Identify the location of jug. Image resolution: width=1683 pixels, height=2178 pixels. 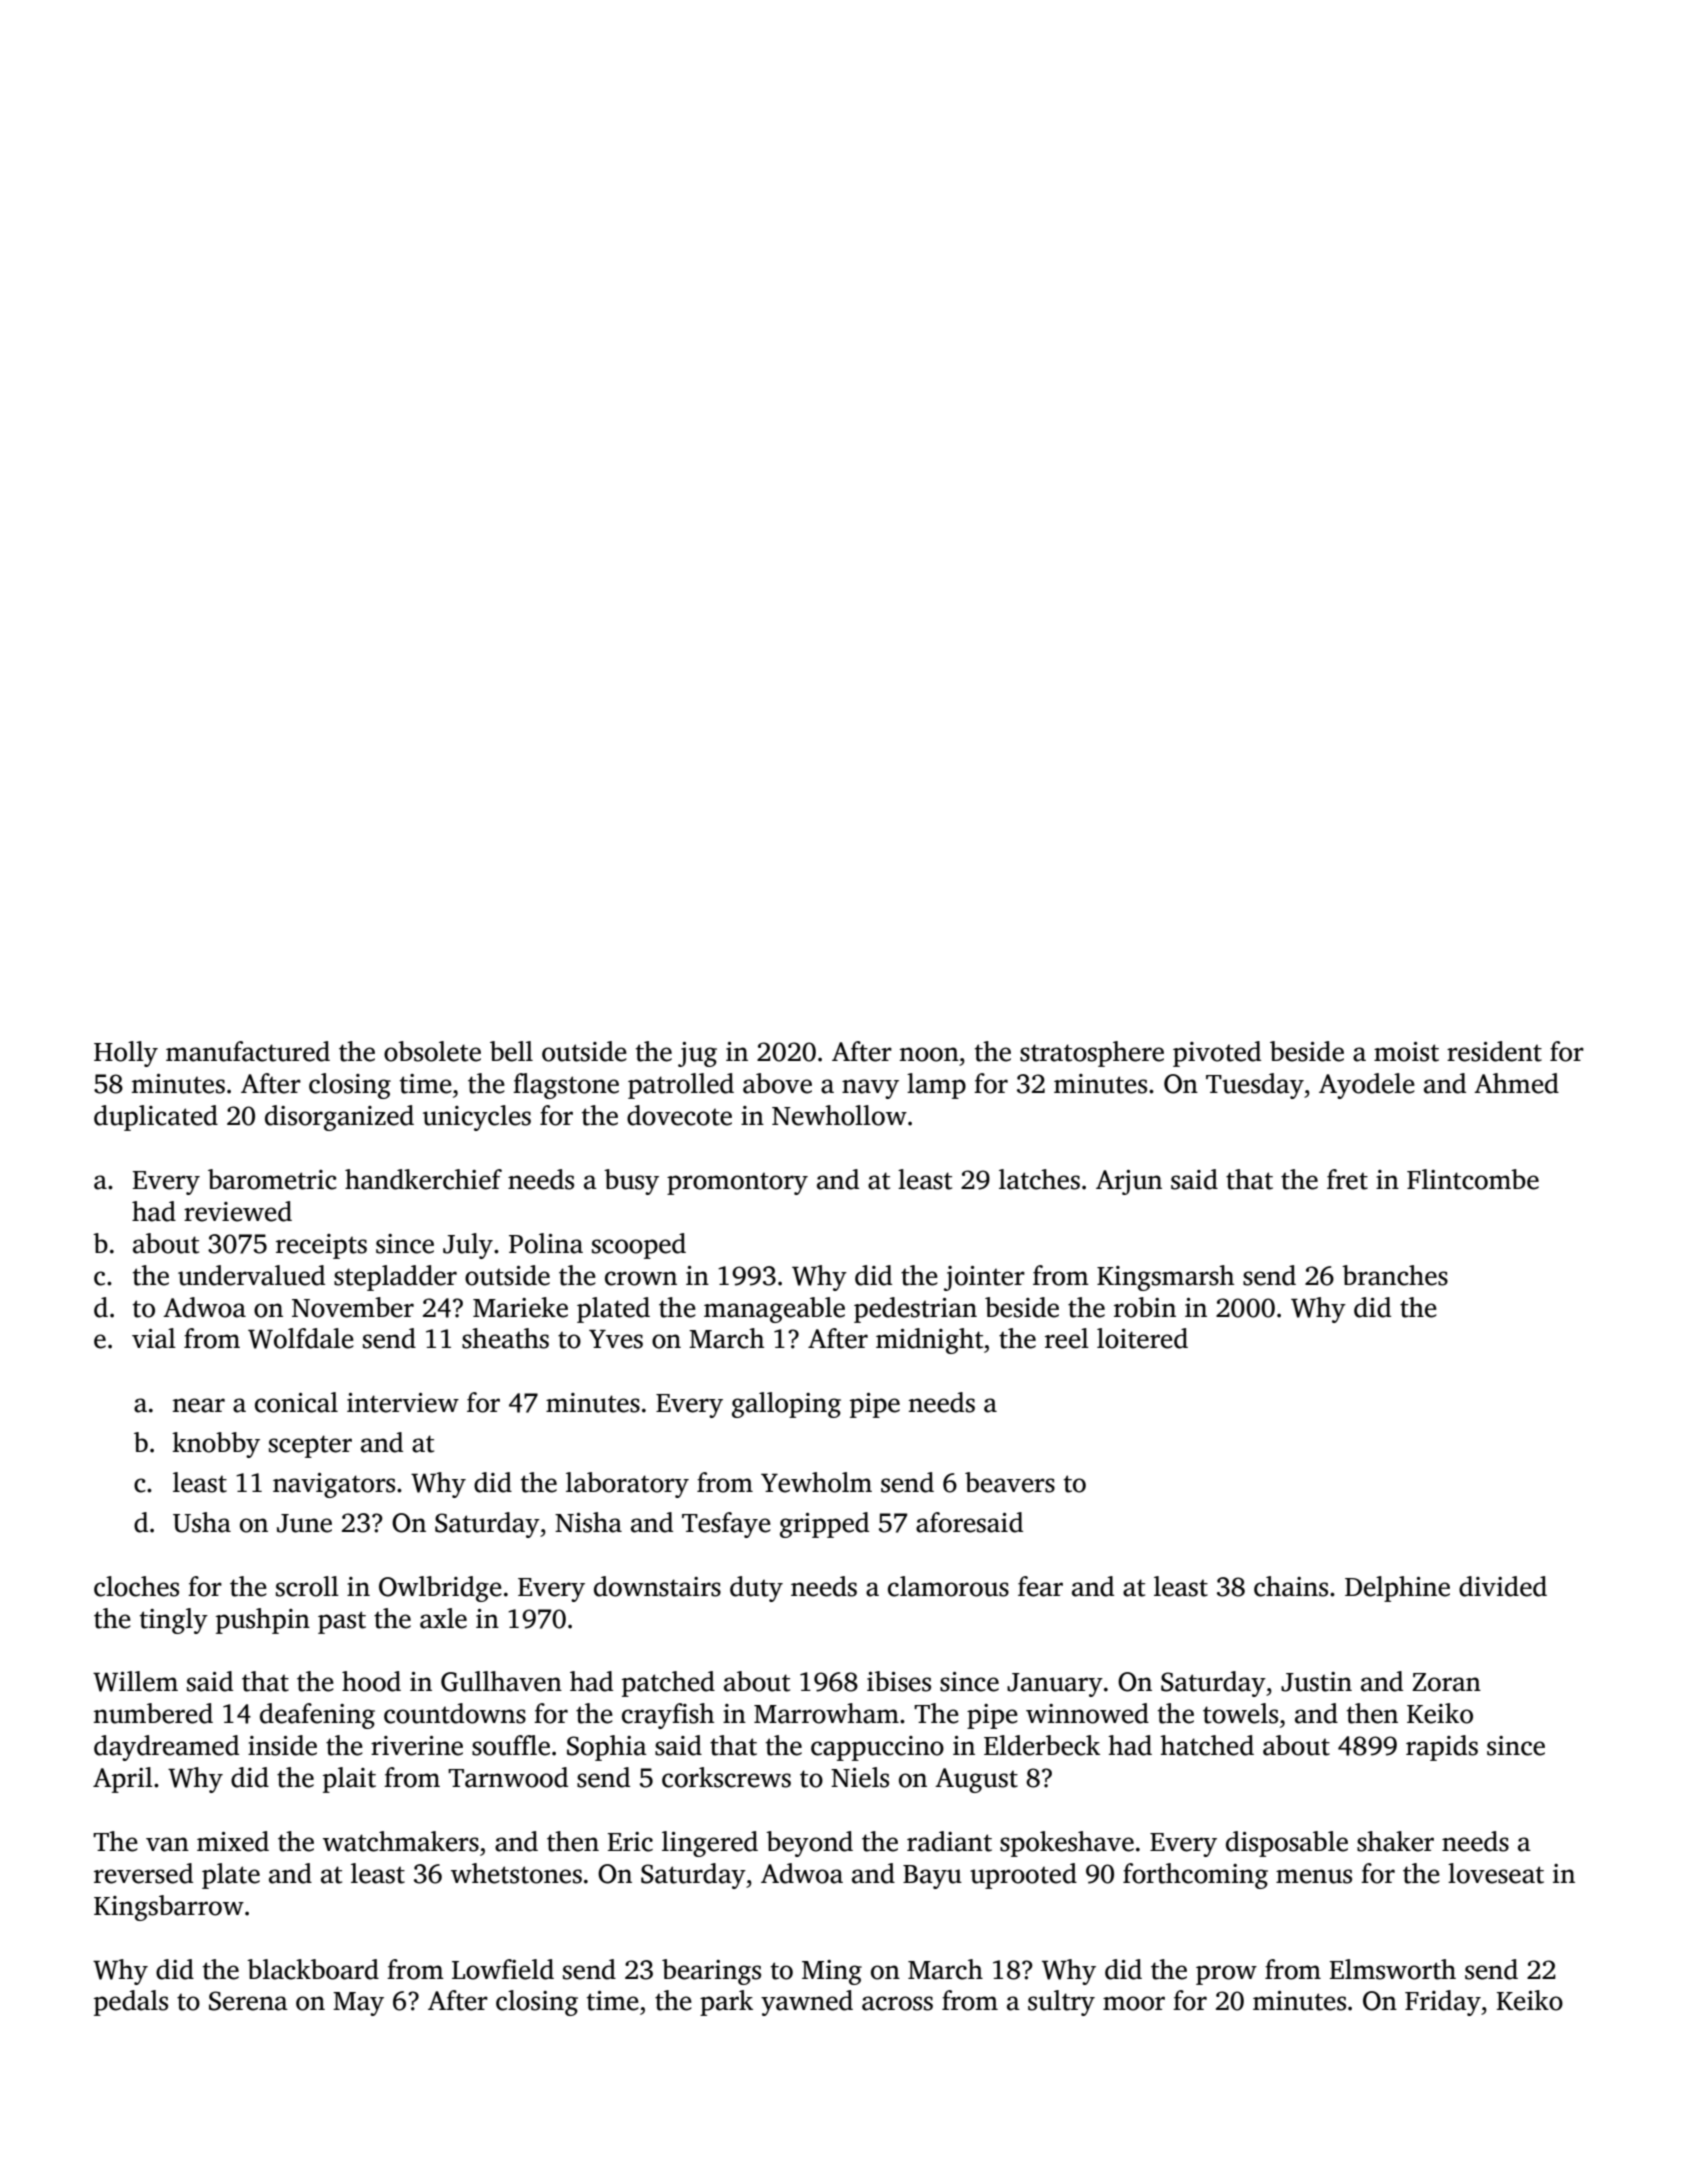
(697, 1054).
